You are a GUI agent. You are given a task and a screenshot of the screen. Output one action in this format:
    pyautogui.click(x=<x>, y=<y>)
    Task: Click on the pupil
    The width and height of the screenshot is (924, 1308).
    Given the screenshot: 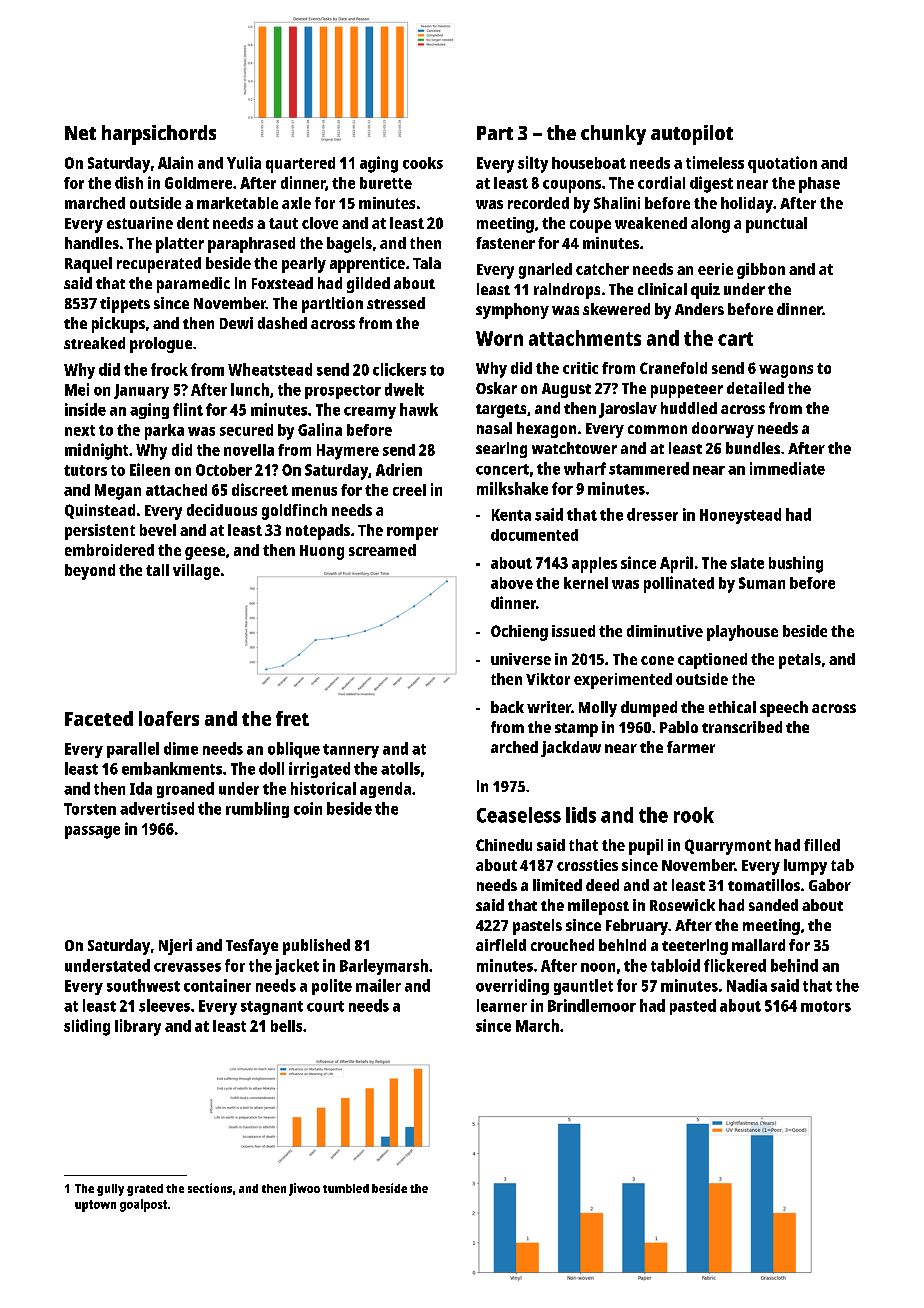 What is the action you would take?
    pyautogui.click(x=646, y=847)
